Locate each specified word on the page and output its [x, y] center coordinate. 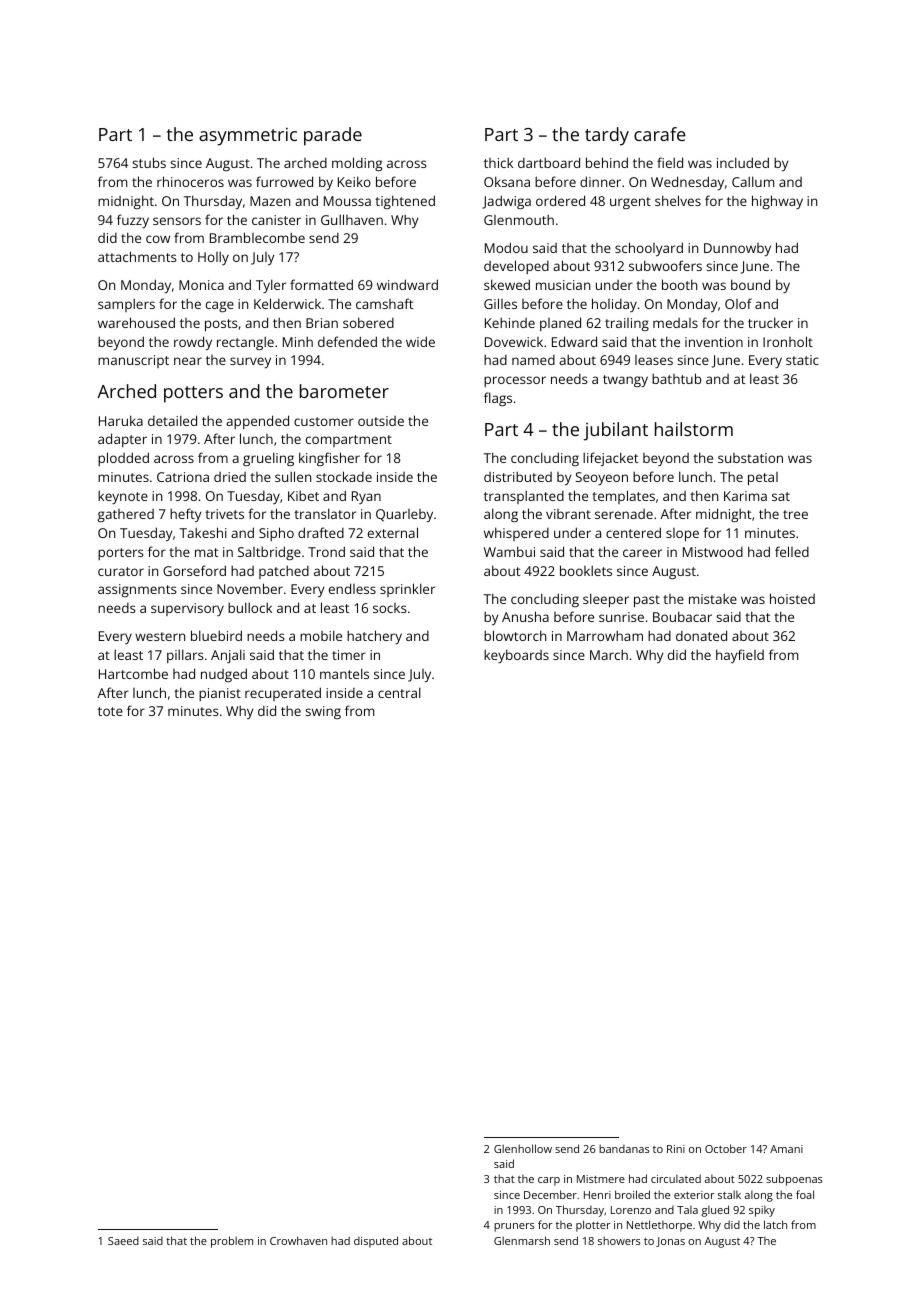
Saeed [123, 1240]
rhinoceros [190, 181]
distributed [518, 476]
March [609, 654]
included [743, 162]
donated [701, 635]
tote [110, 711]
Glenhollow [523, 1148]
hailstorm [694, 429]
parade [333, 136]
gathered [126, 515]
